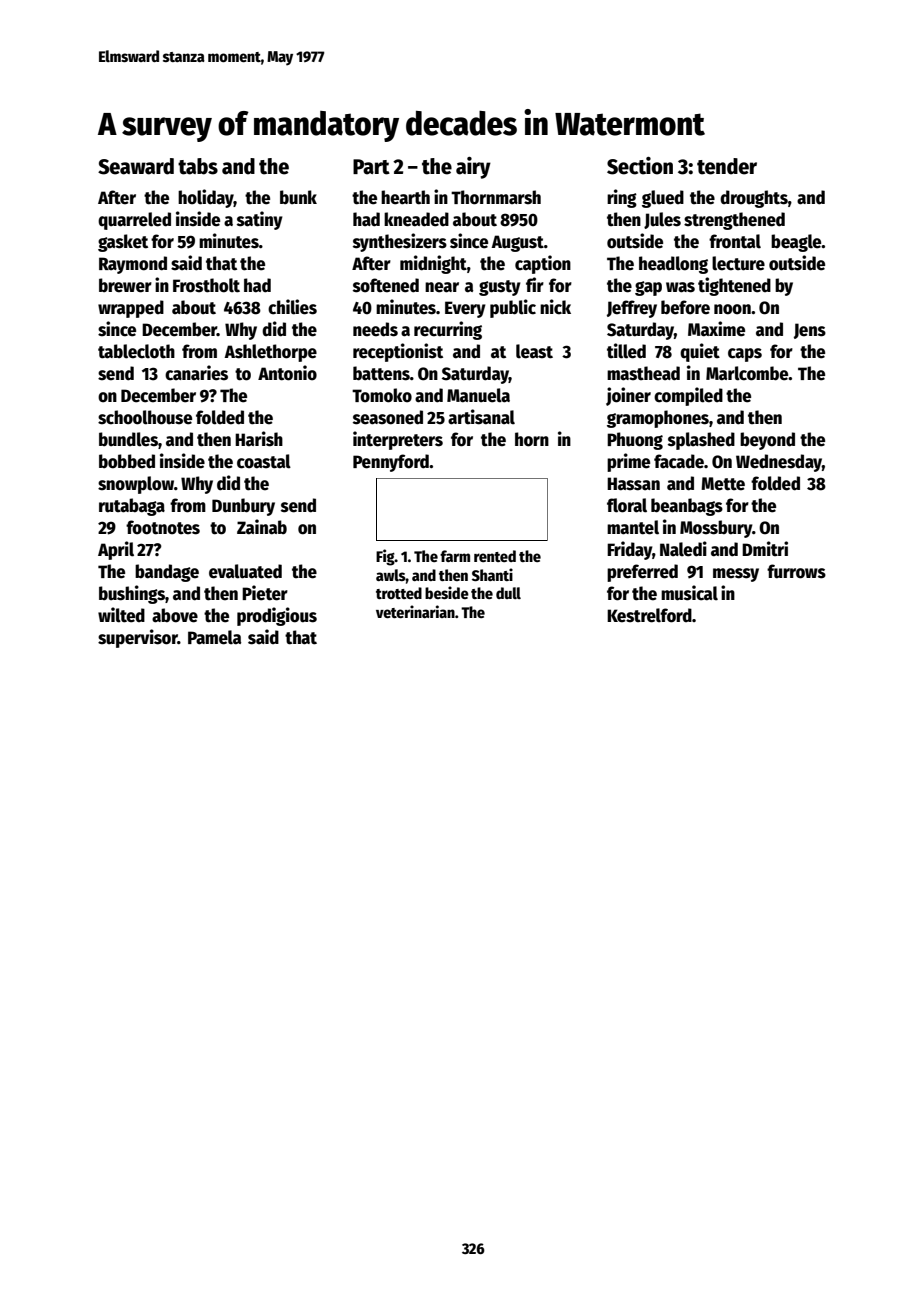 The width and height of the image is (924, 1308). I want to click on joiner, so click(628, 396).
